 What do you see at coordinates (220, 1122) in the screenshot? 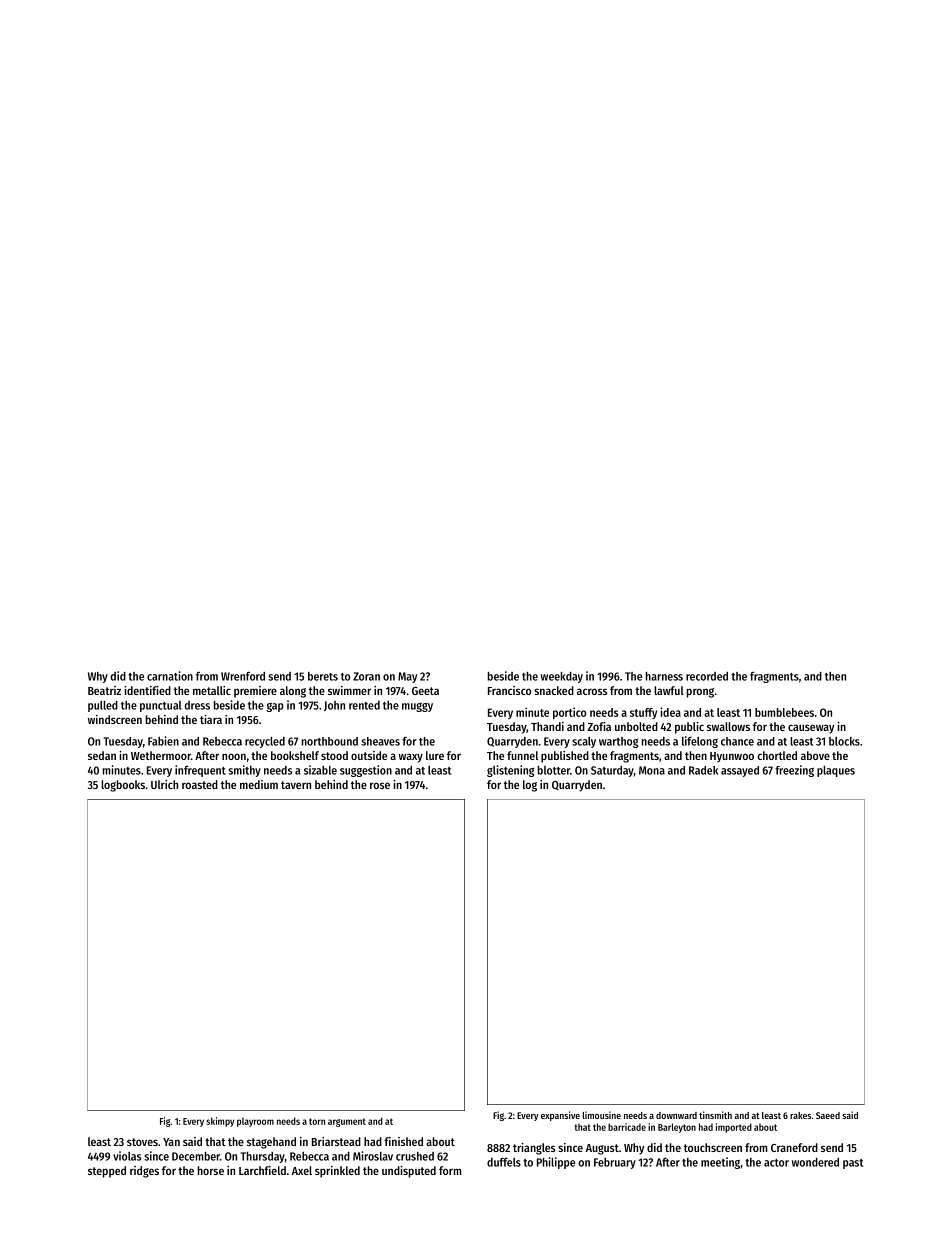
I see `skimpy` at bounding box center [220, 1122].
